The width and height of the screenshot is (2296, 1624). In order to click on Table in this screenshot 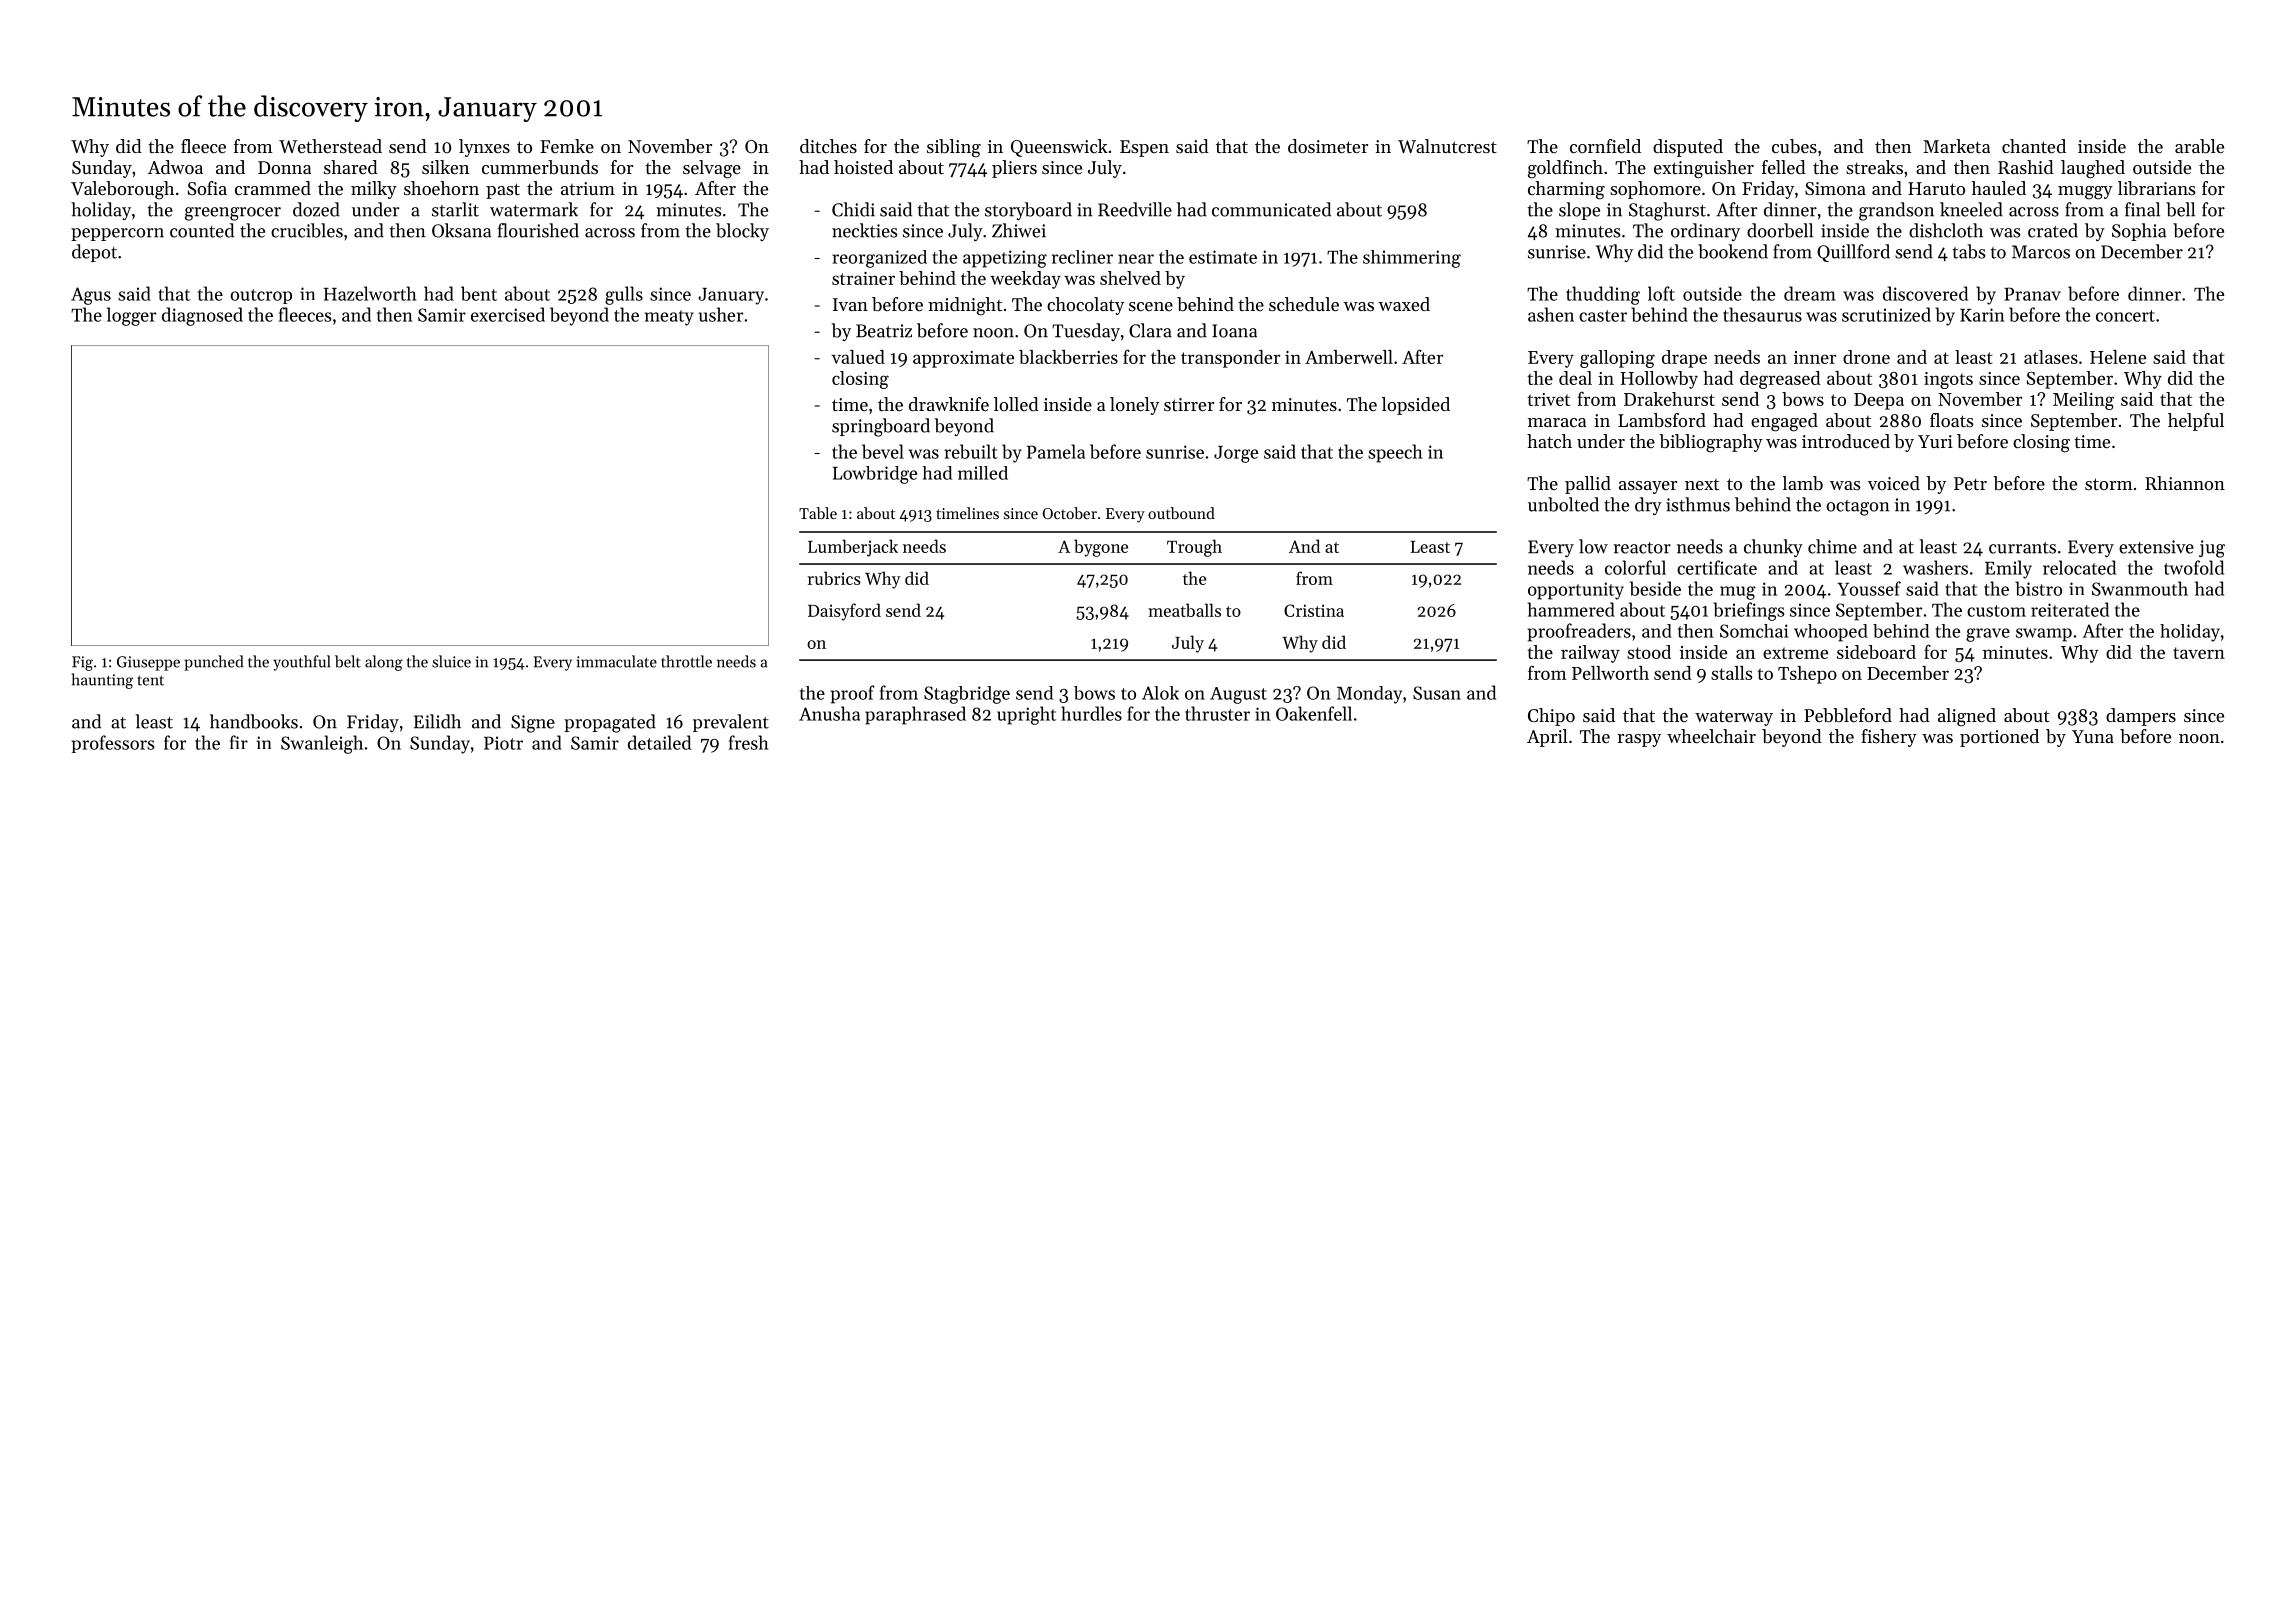, I will do `click(818, 513)`.
